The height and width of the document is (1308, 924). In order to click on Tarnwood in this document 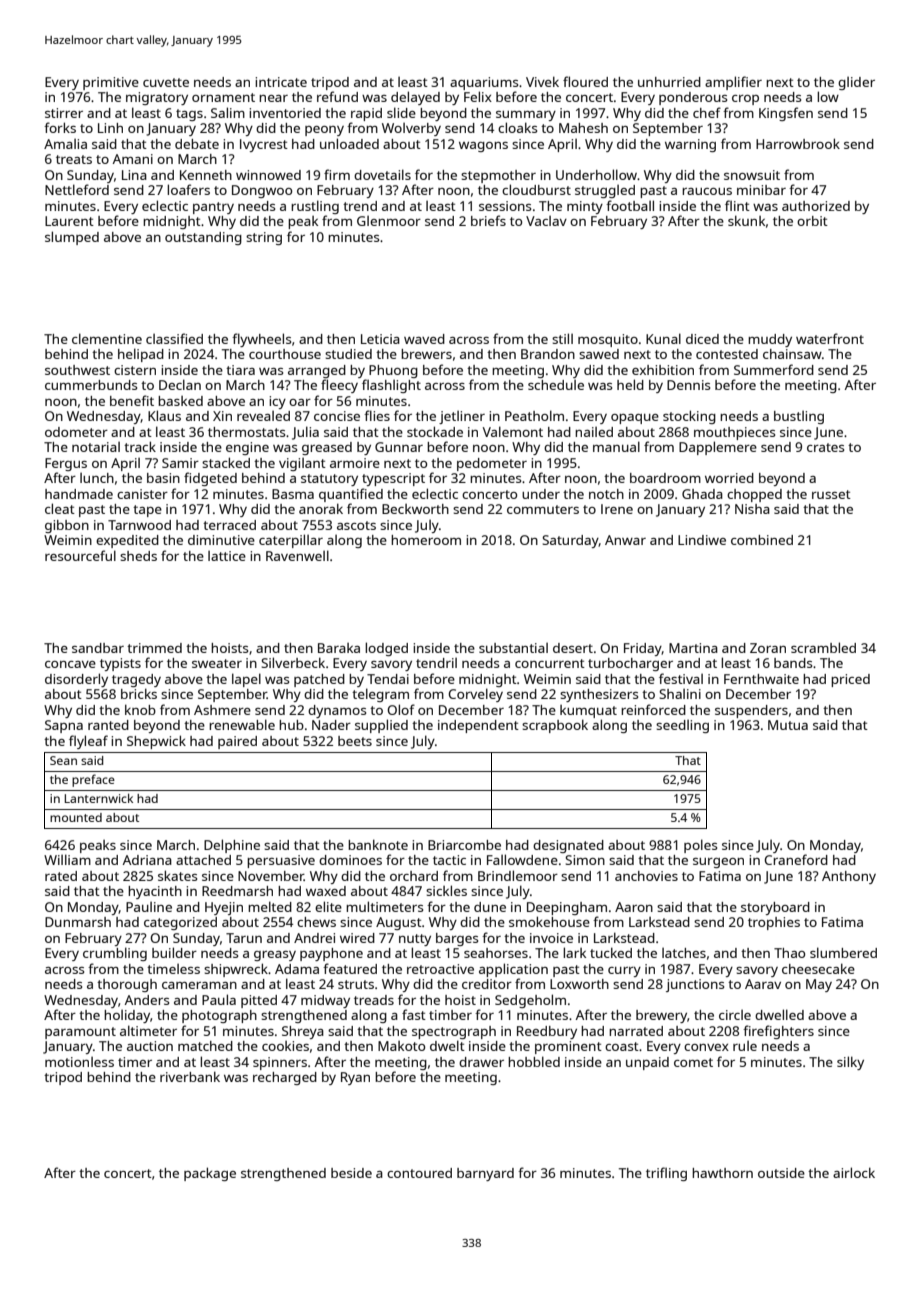, I will do `click(139, 525)`.
